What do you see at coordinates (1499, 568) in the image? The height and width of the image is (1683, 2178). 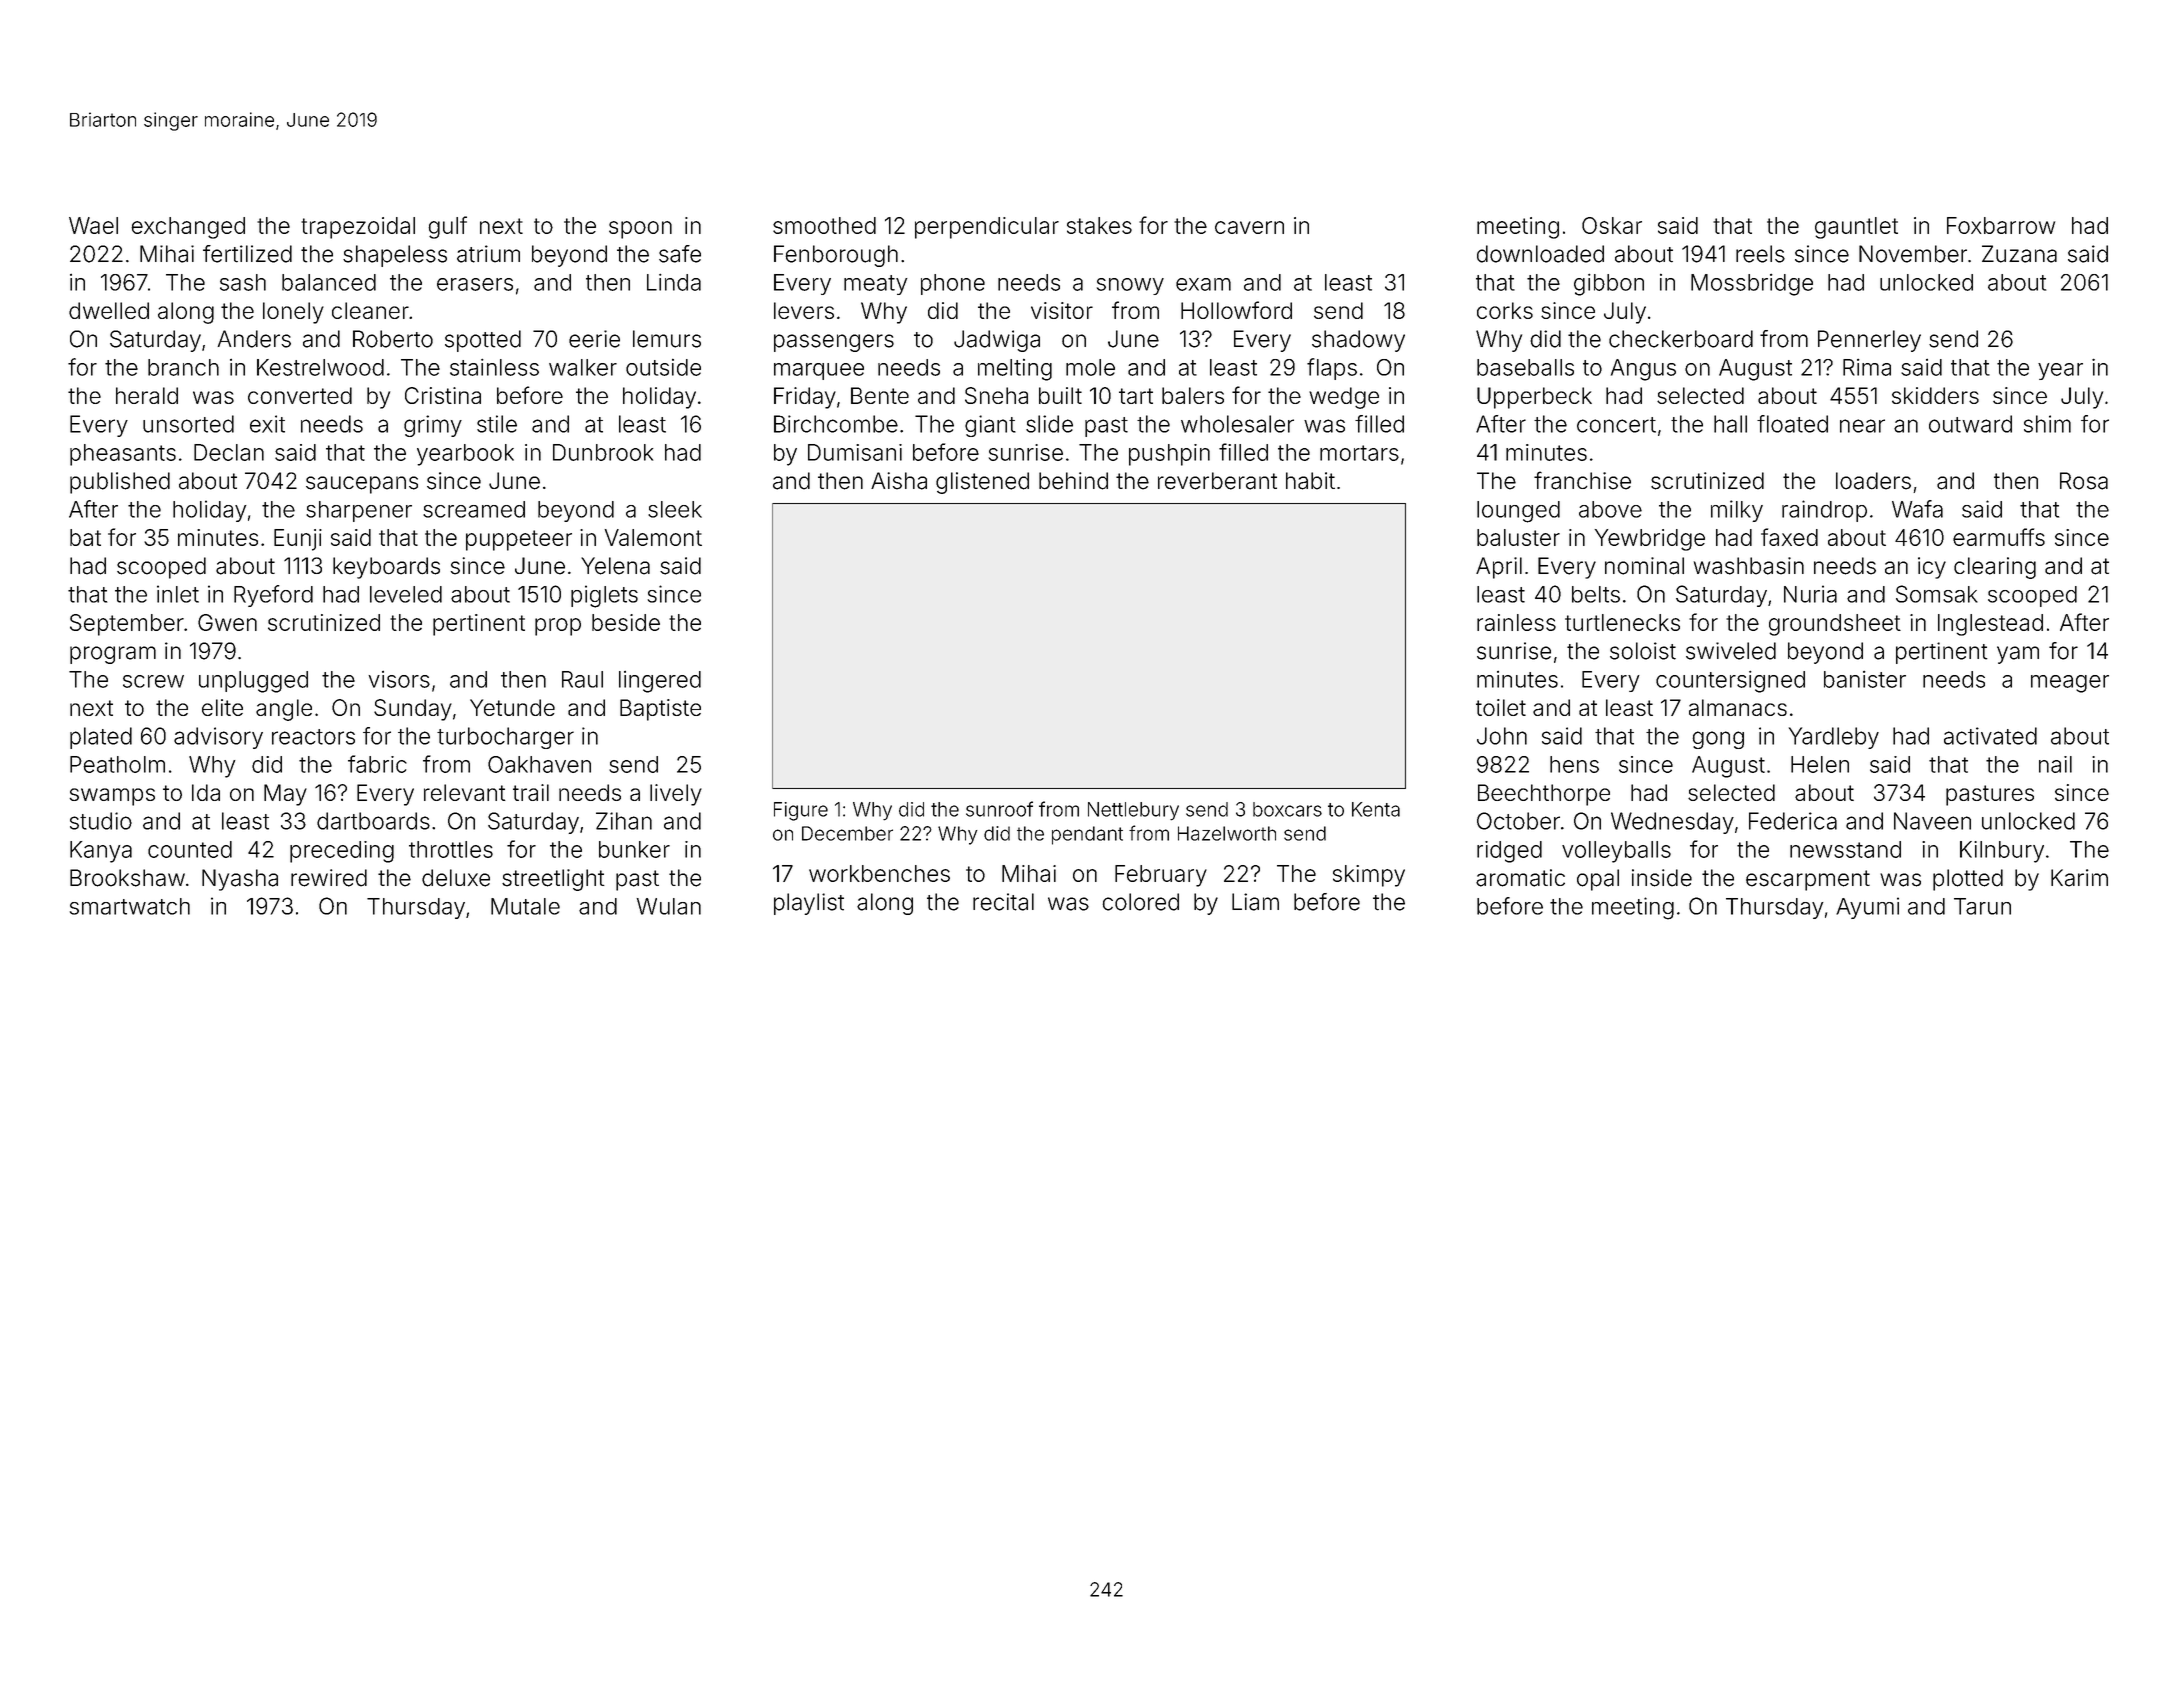 I see `April` at bounding box center [1499, 568].
